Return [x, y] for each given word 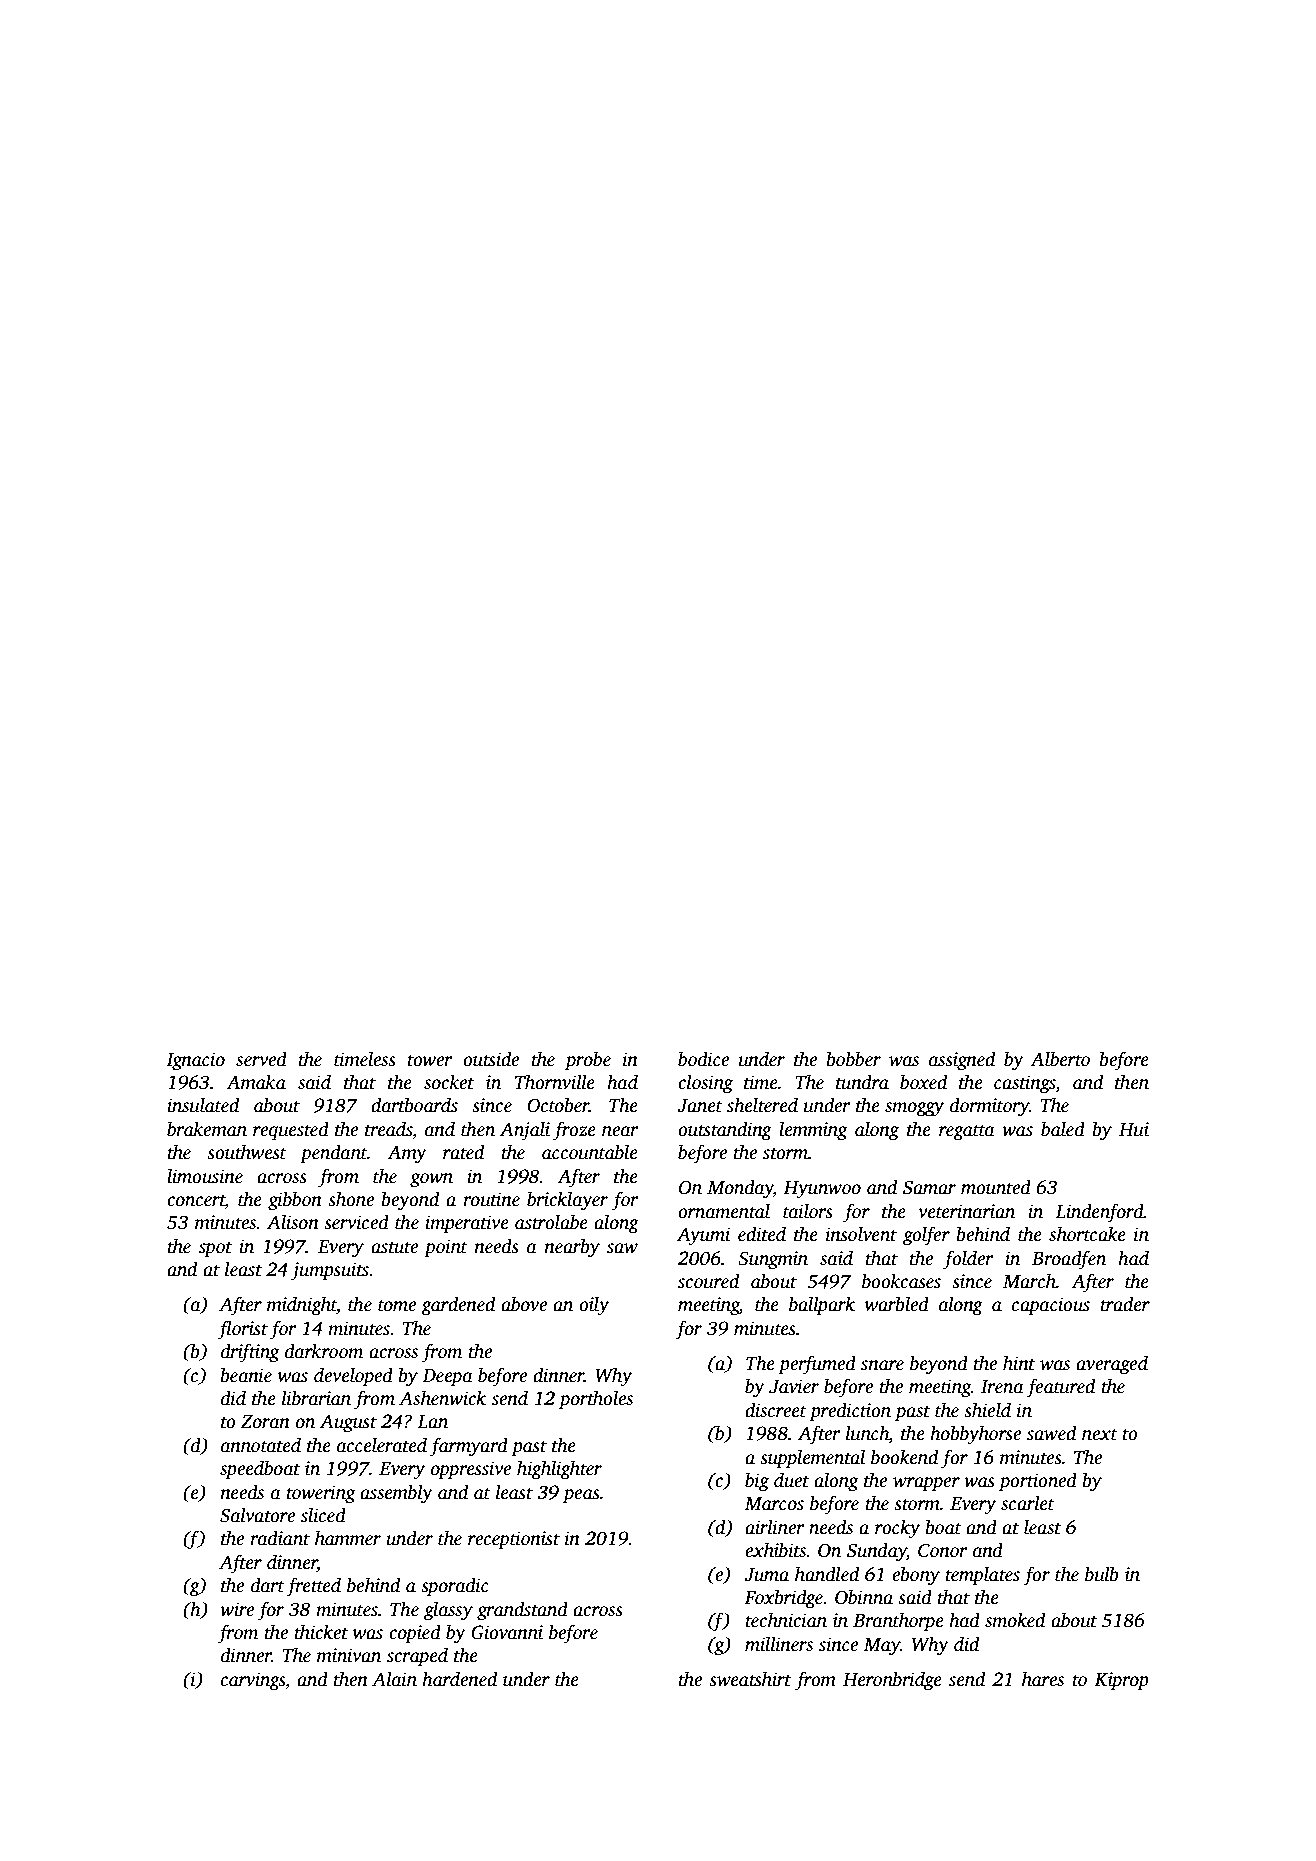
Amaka [256, 1082]
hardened [459, 1679]
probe [588, 1061]
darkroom [324, 1351]
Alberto [1060, 1059]
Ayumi [703, 1236]
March [1029, 1281]
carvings [253, 1681]
